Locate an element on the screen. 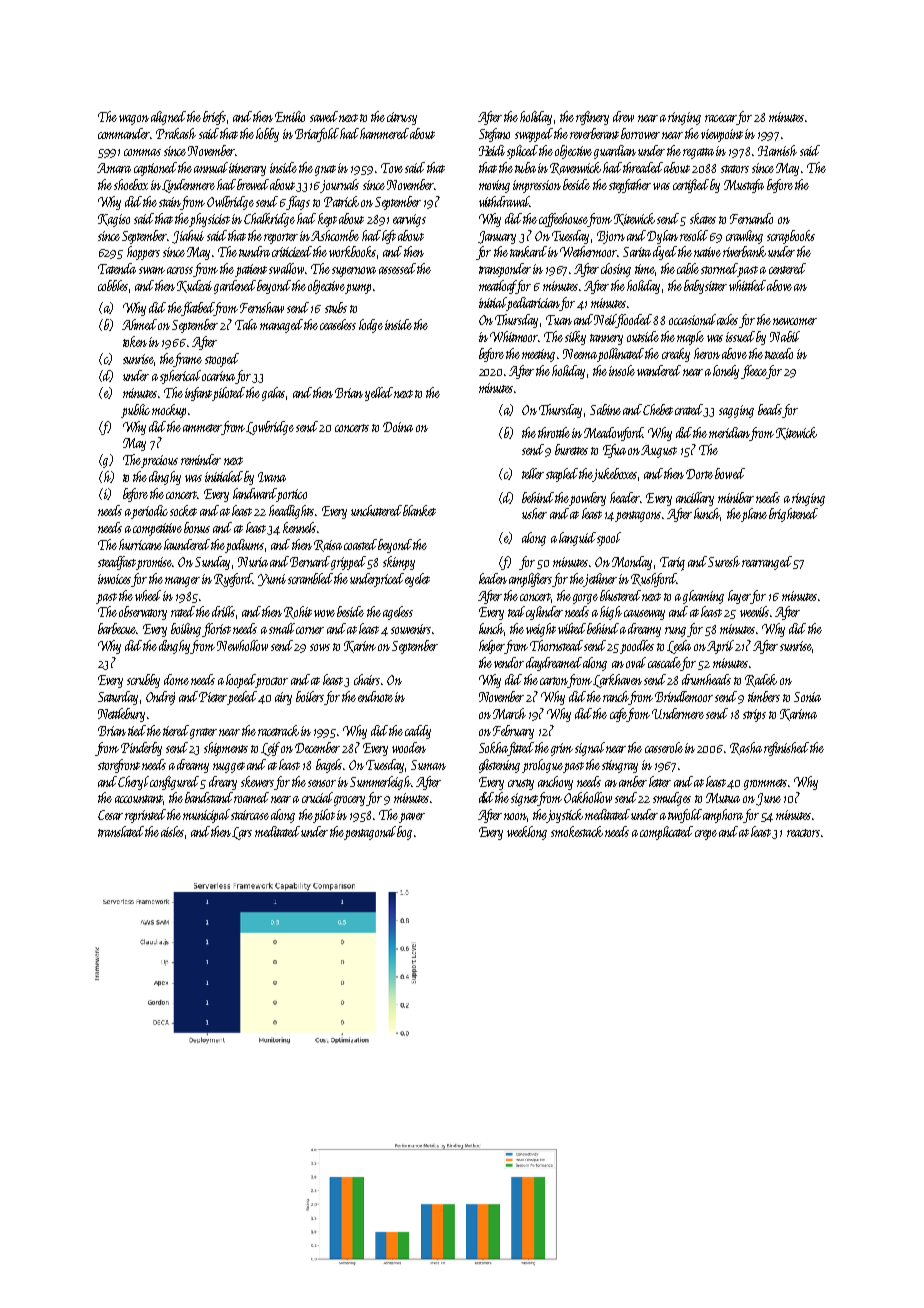 Image resolution: width=924 pixels, height=1308 pixels. lonely is located at coordinates (726, 372).
